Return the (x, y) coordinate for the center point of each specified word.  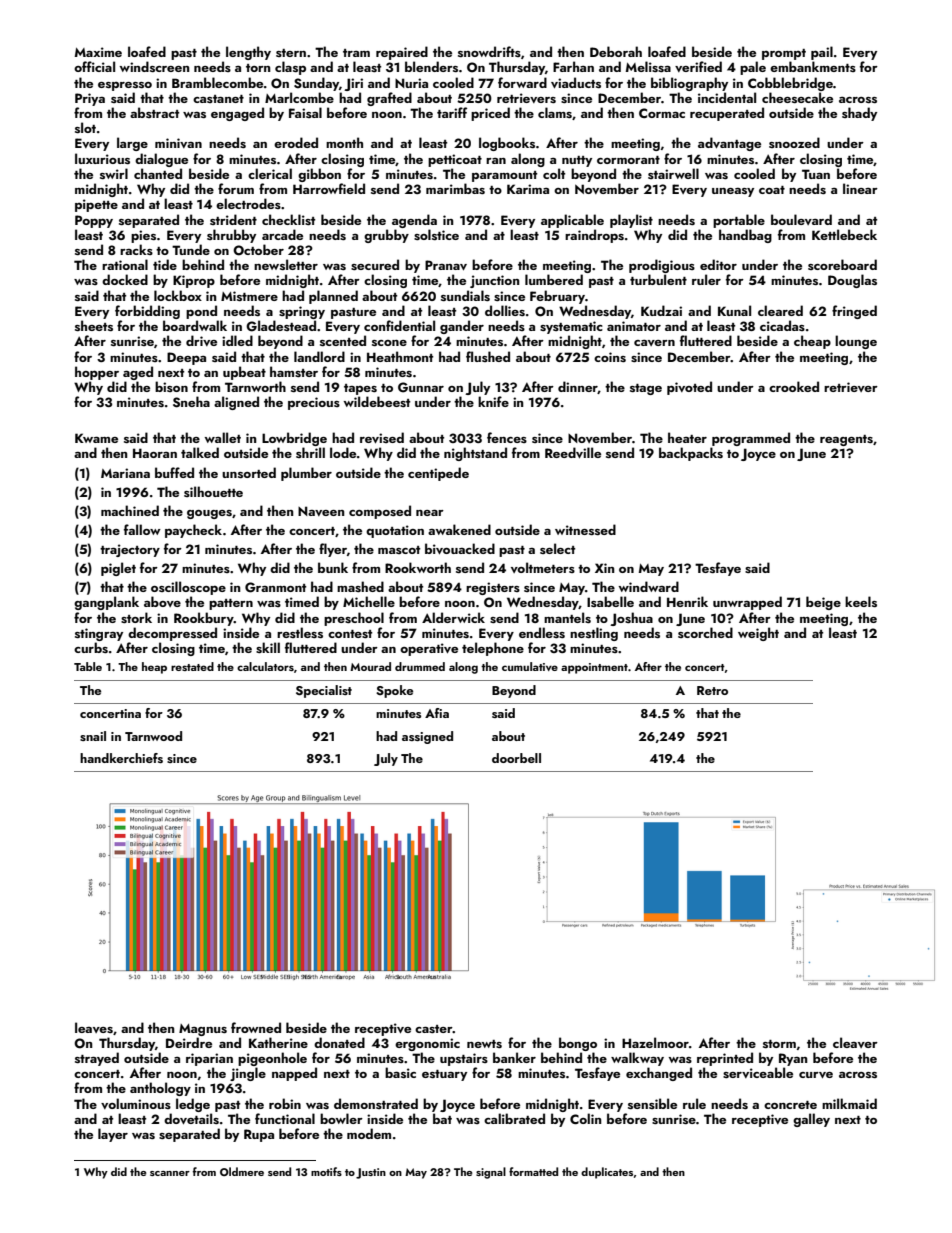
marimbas (455, 188)
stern (291, 53)
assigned (427, 737)
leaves (94, 1027)
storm (779, 1044)
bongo (578, 1044)
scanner (170, 1173)
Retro (712, 690)
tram (356, 53)
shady (859, 114)
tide (165, 264)
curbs (91, 647)
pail (822, 53)
